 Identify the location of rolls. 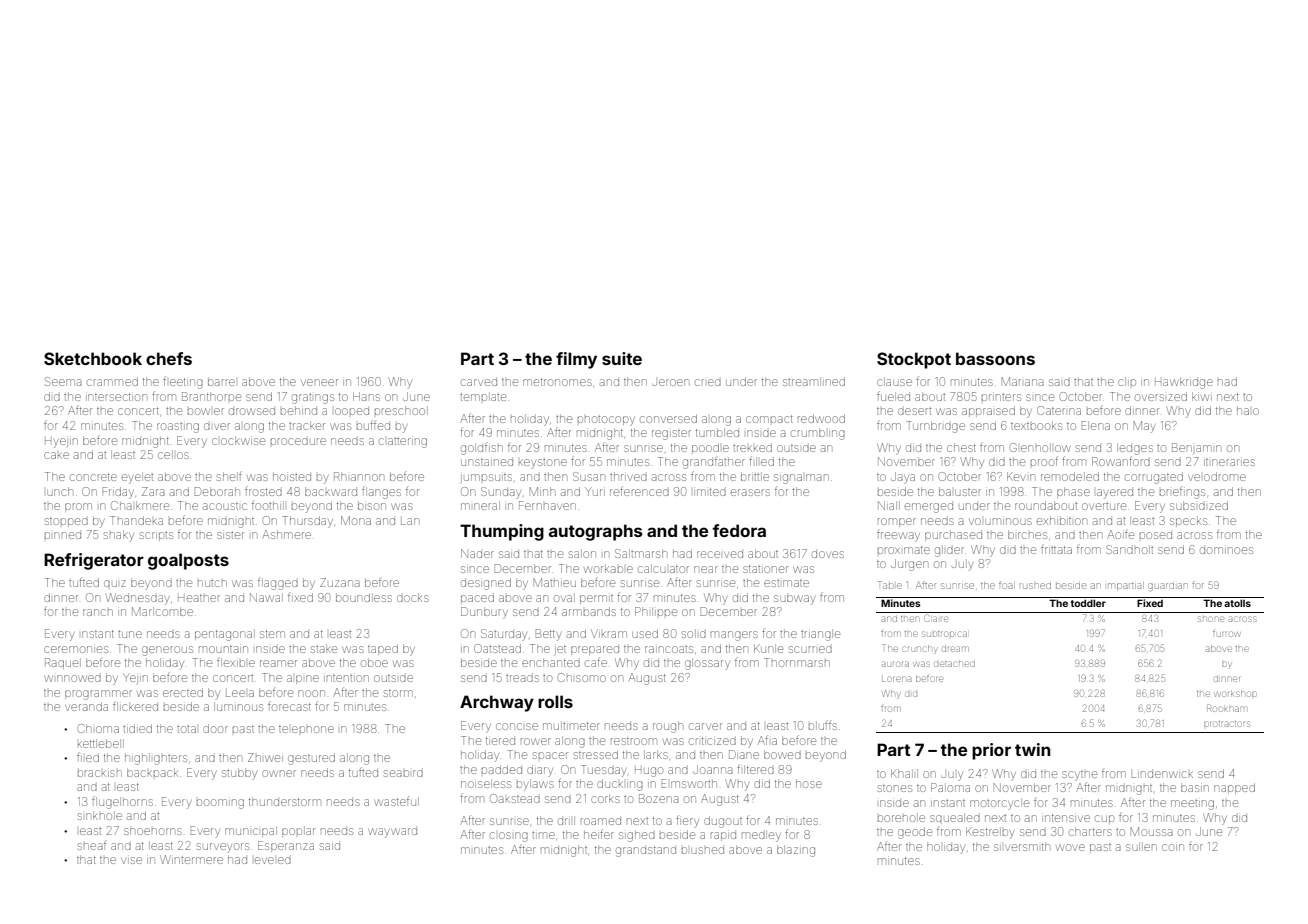
(555, 701).
